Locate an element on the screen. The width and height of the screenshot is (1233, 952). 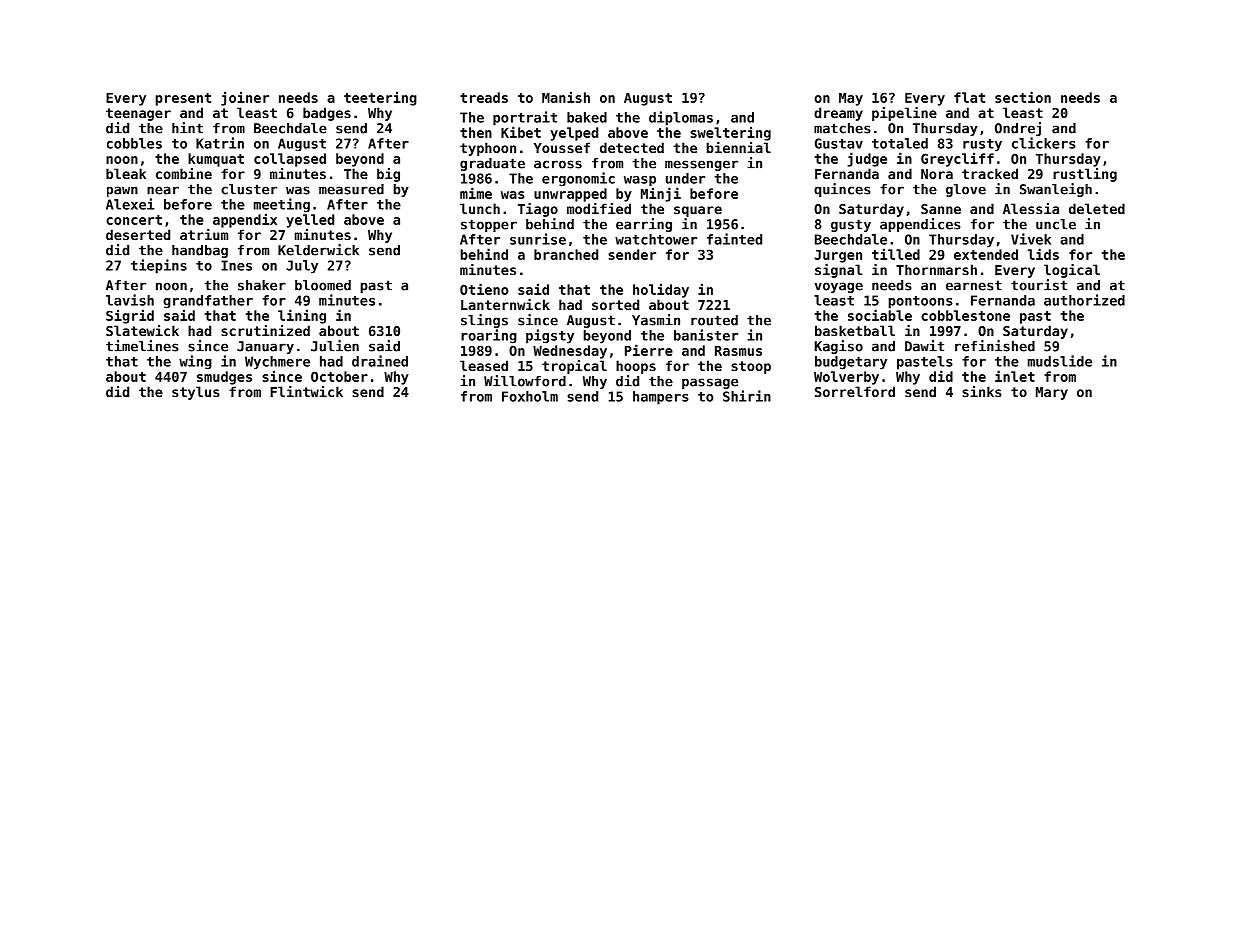
joiner is located at coordinates (245, 98).
